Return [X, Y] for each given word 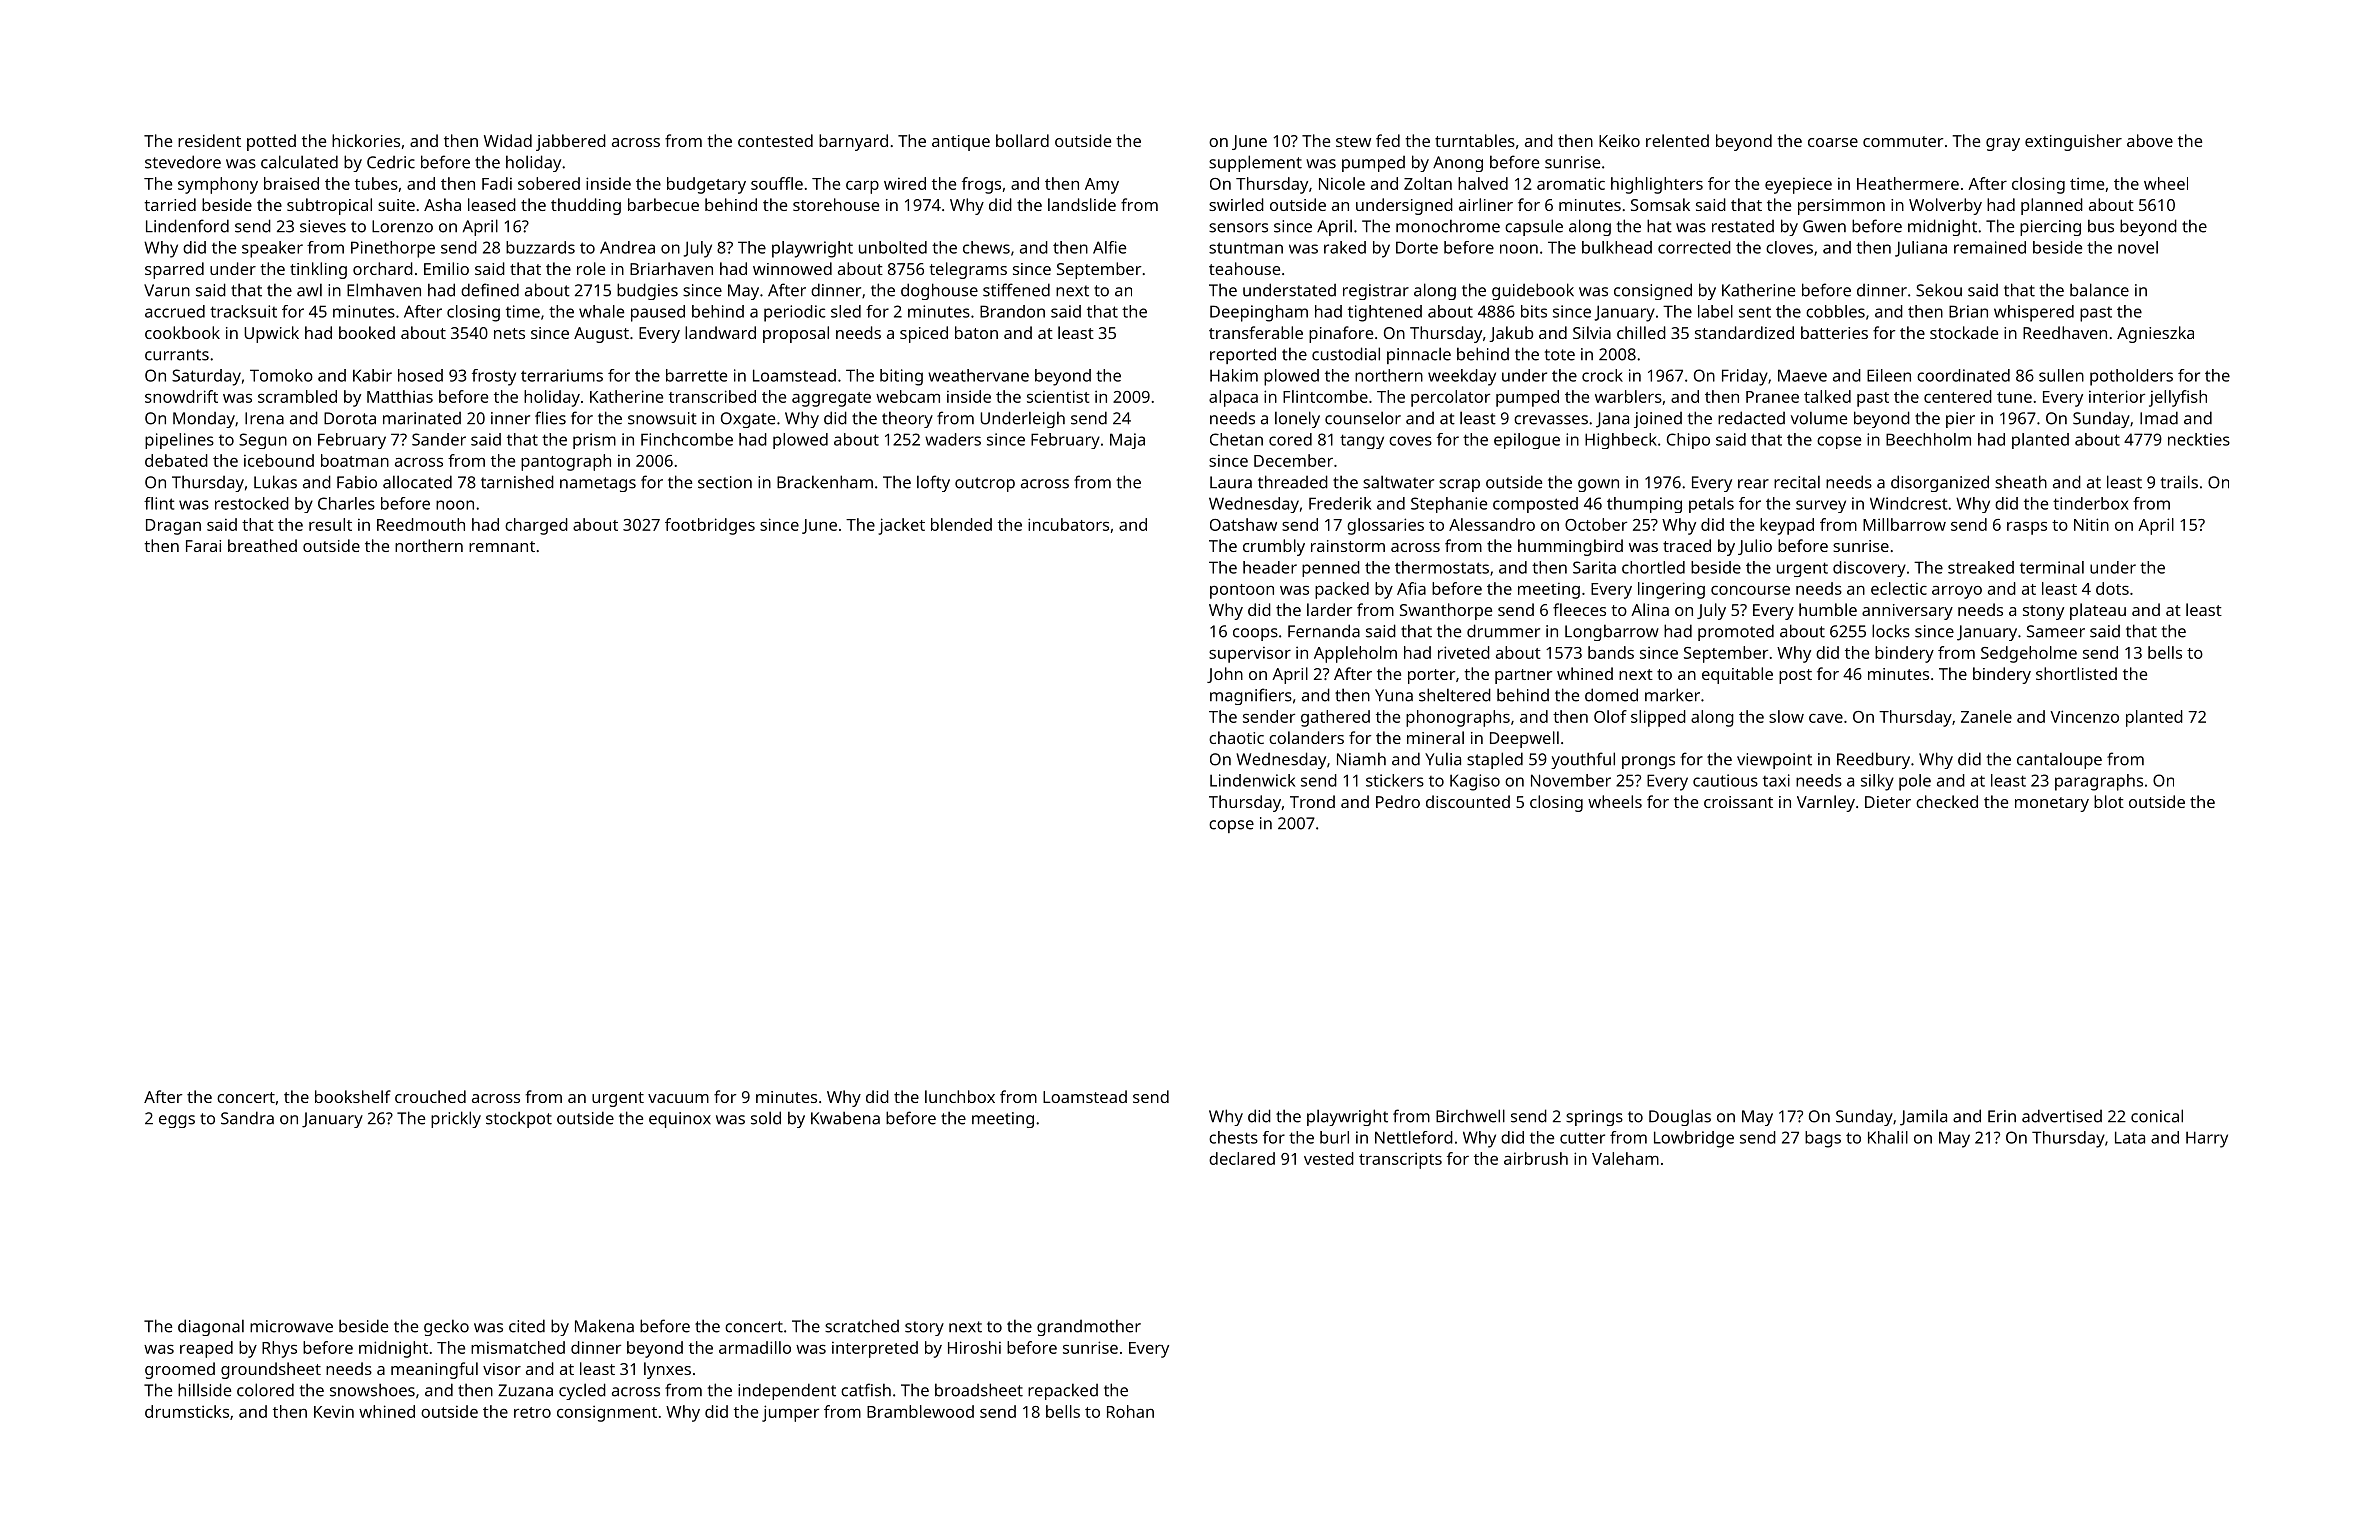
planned [2052, 206]
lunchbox [960, 1096]
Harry [2207, 1139]
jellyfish [2178, 398]
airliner [1486, 204]
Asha [442, 204]
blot [2109, 801]
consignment [607, 1413]
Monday [204, 420]
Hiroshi [974, 1347]
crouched [430, 1096]
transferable [1256, 332]
